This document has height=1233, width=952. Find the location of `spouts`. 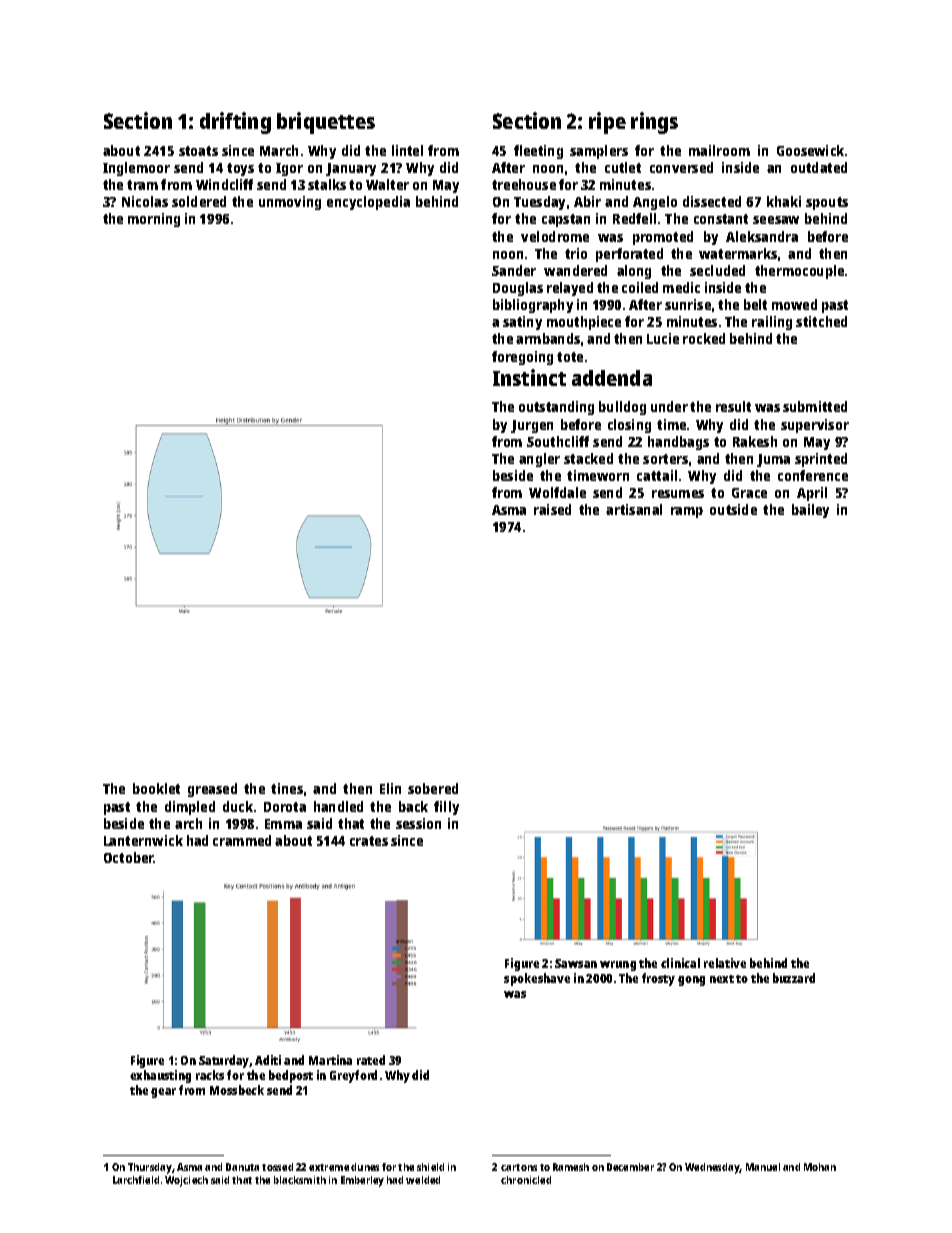

spouts is located at coordinates (827, 203).
